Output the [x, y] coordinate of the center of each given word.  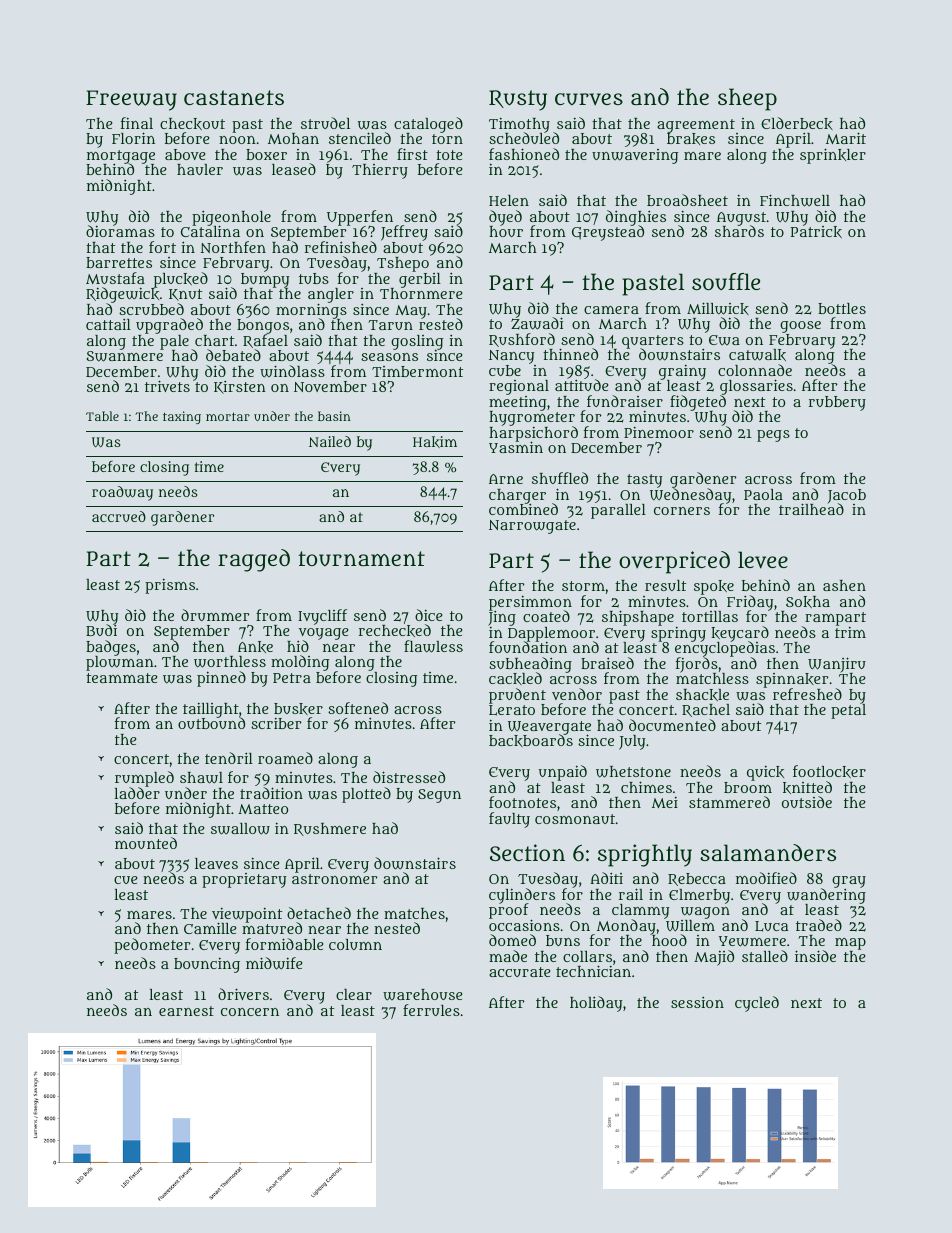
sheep [747, 99]
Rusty [518, 100]
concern [250, 1012]
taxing [182, 417]
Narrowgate [532, 527]
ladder [137, 793]
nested [397, 928]
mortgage [121, 157]
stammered [729, 802]
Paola [763, 494]
